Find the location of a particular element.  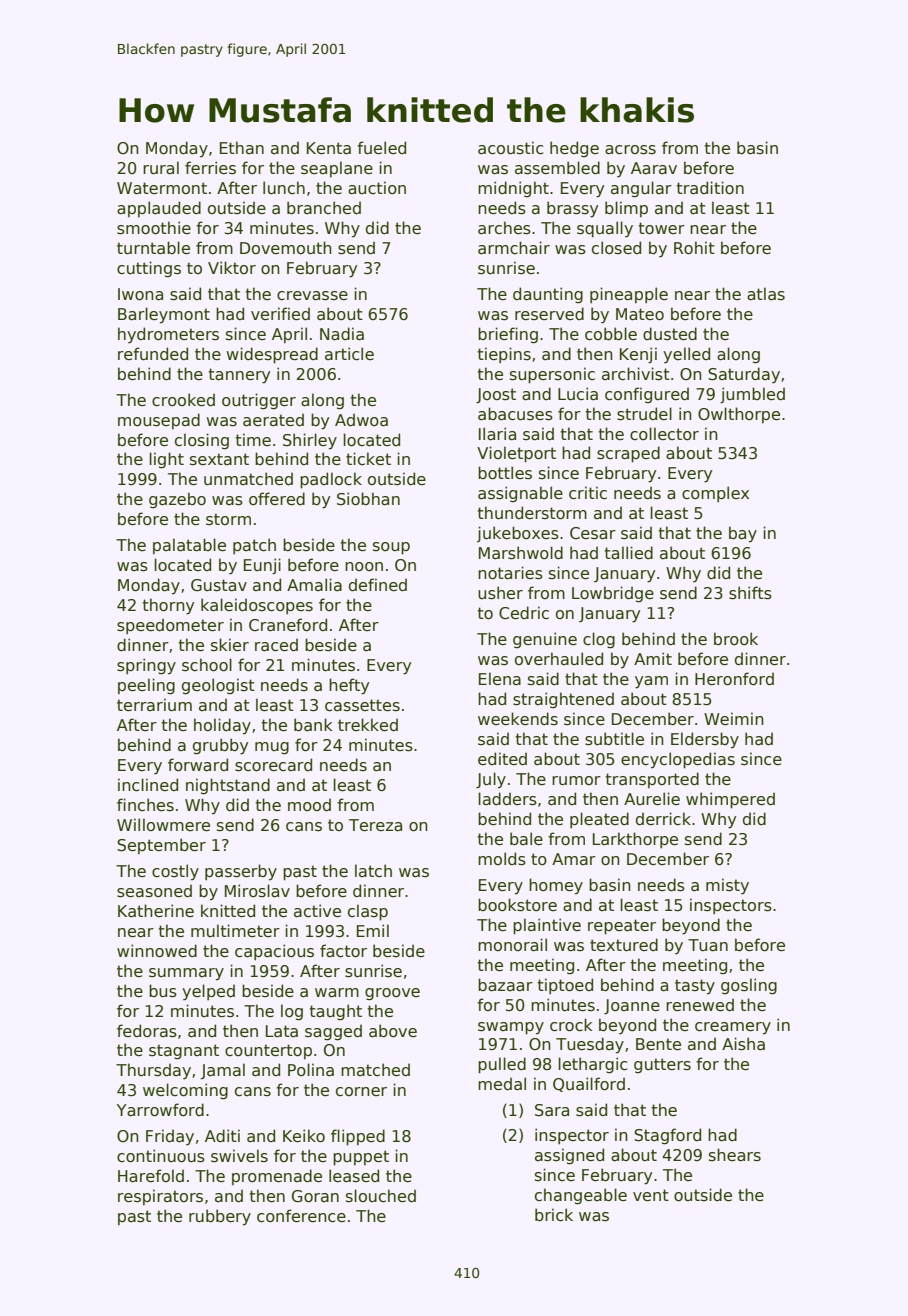

Polina is located at coordinates (311, 1070).
